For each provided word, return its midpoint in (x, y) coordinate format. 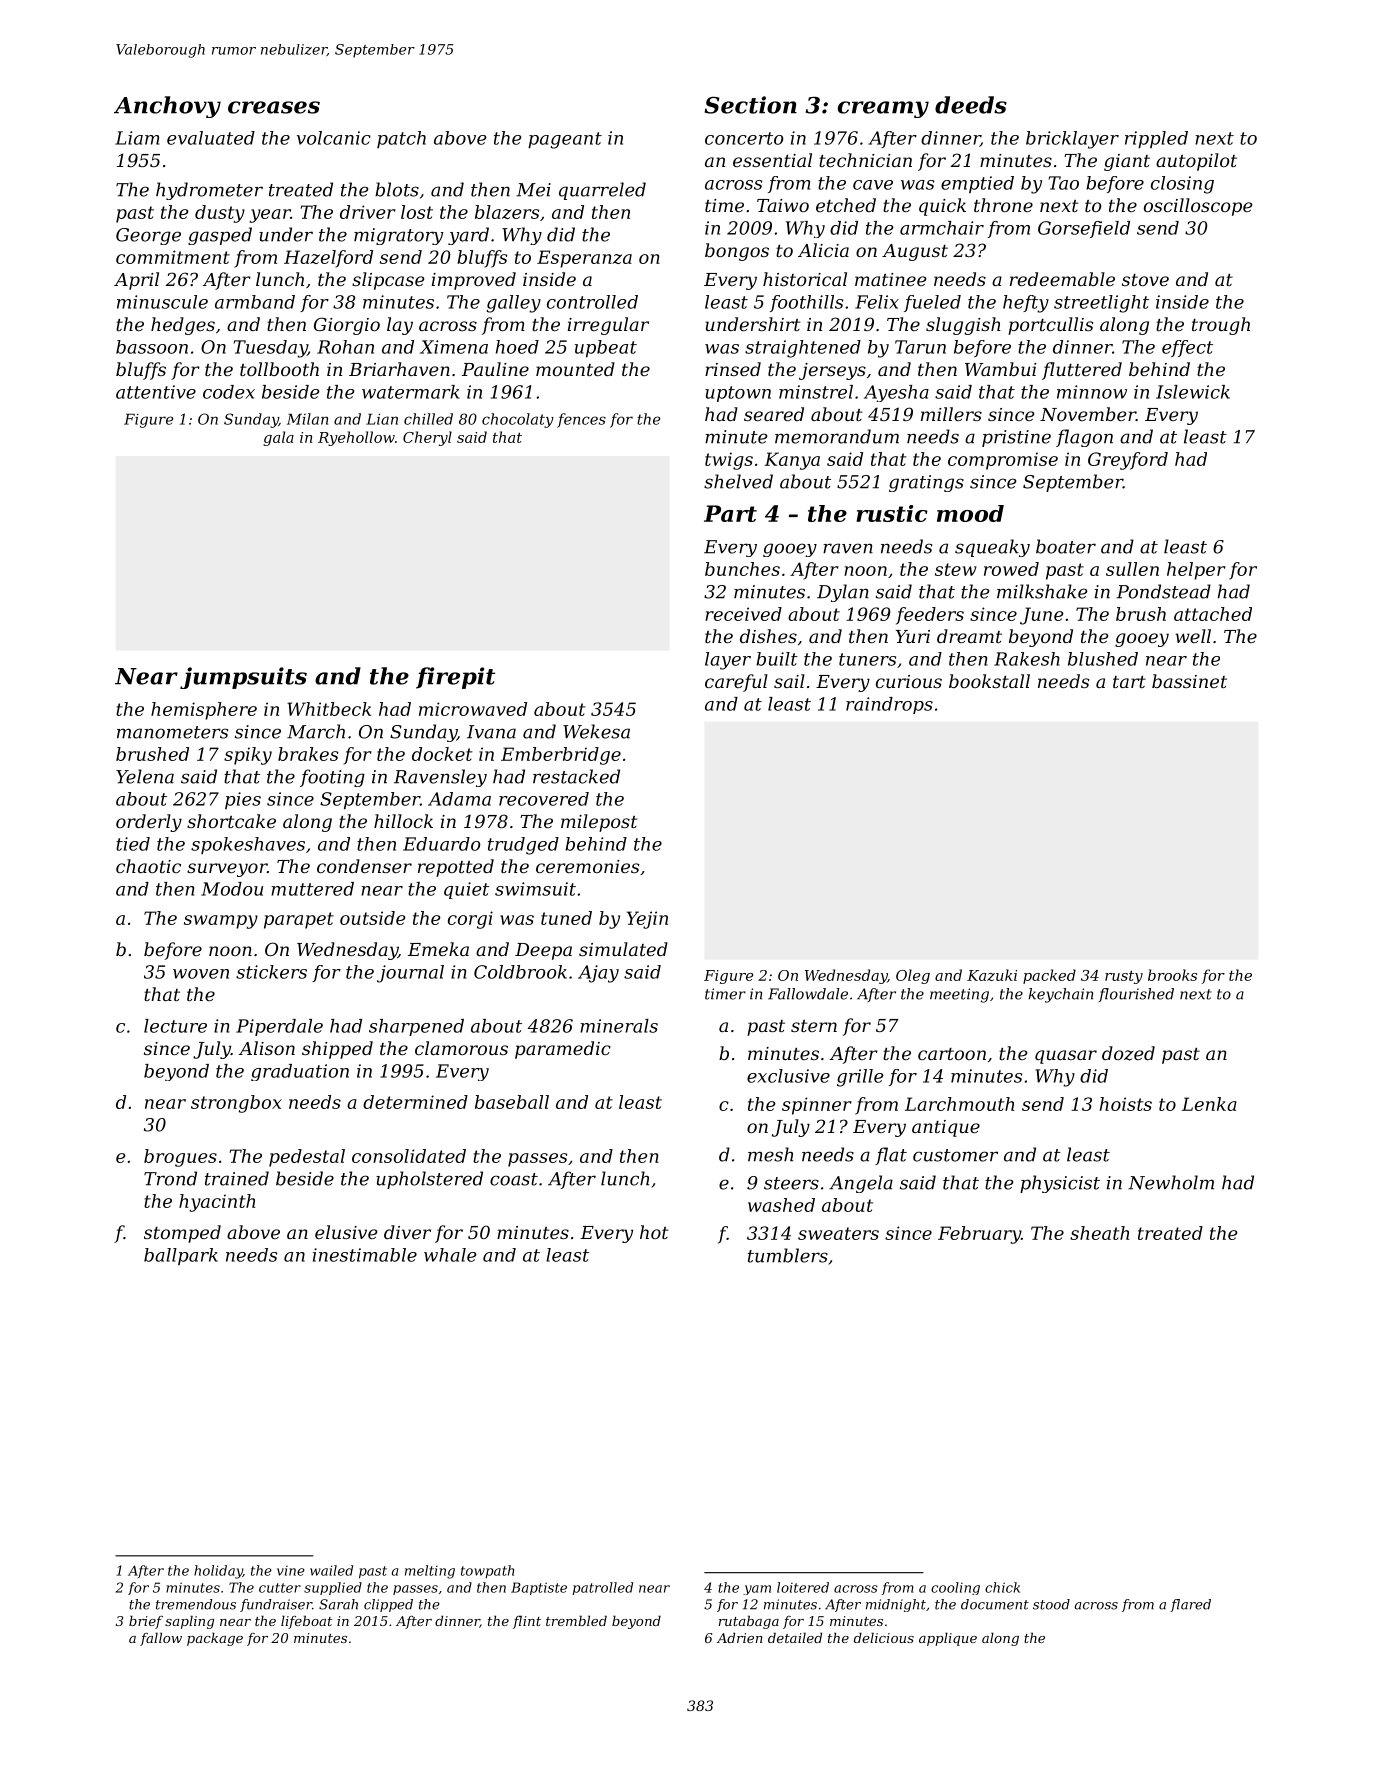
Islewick (1193, 392)
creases (274, 107)
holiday (218, 1572)
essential (772, 160)
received (743, 614)
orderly (149, 823)
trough (1221, 326)
